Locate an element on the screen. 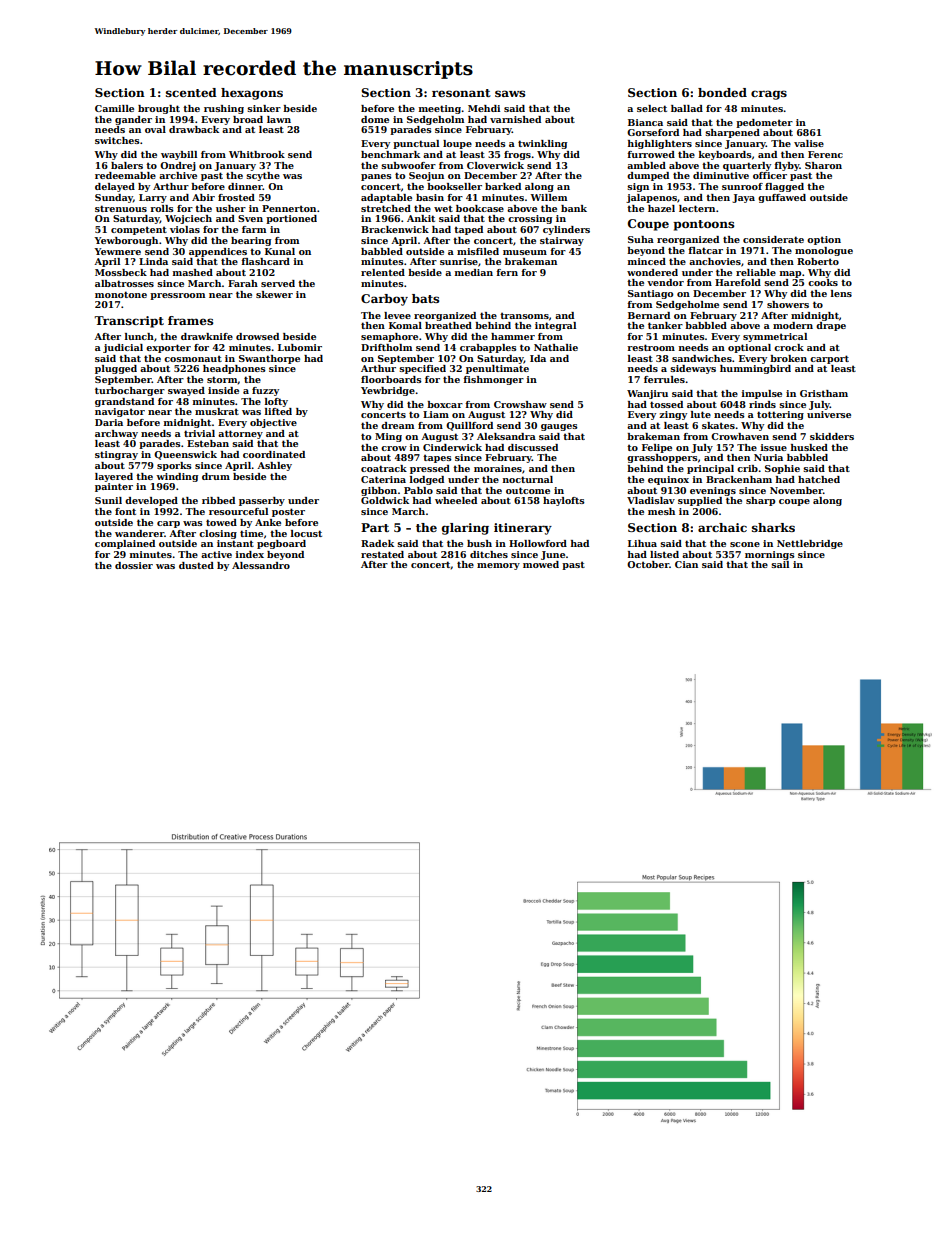 The image size is (952, 1233). sporks is located at coordinates (174, 466).
